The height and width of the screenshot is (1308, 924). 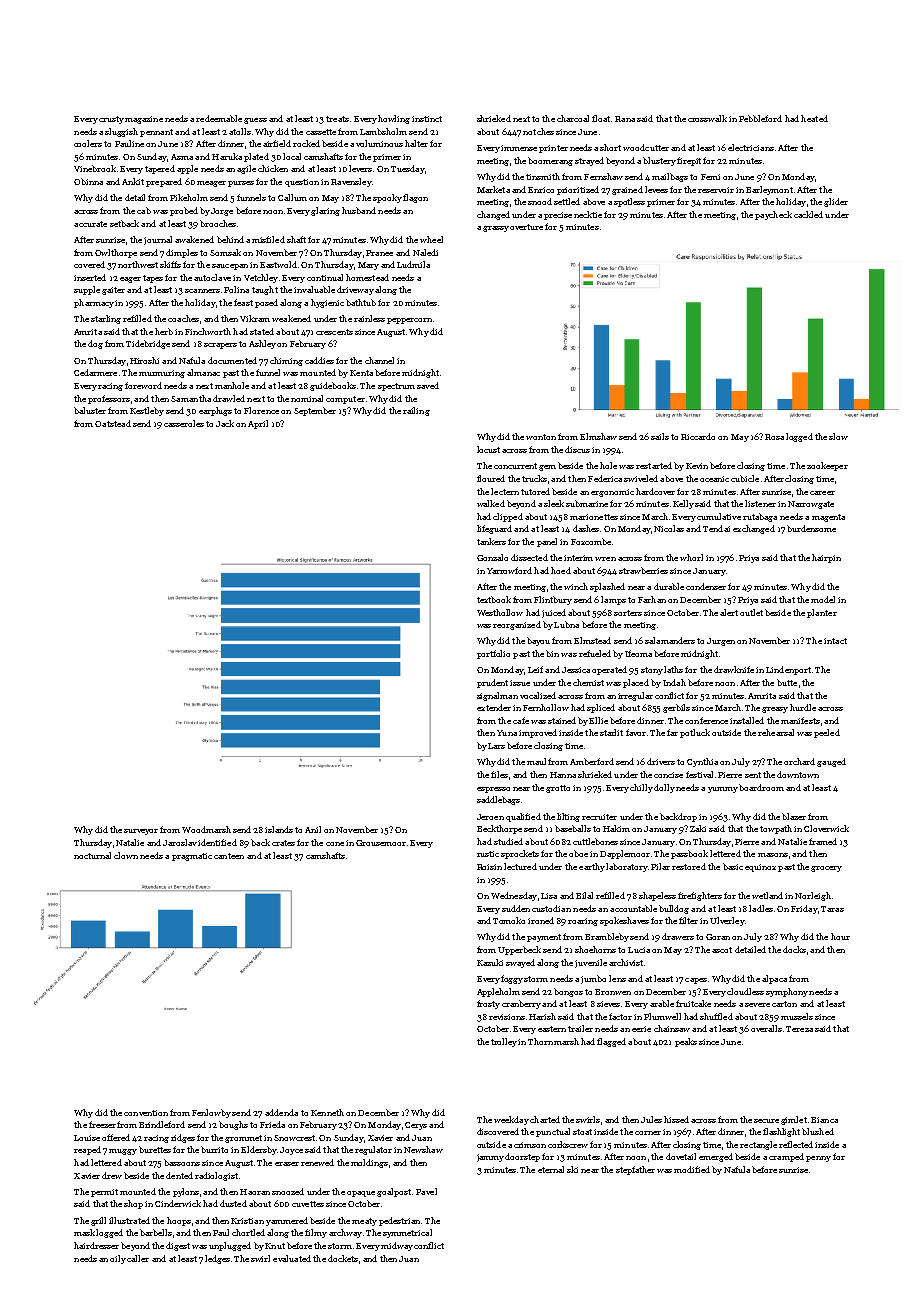 What do you see at coordinates (818, 1159) in the screenshot?
I see `penny` at bounding box center [818, 1159].
